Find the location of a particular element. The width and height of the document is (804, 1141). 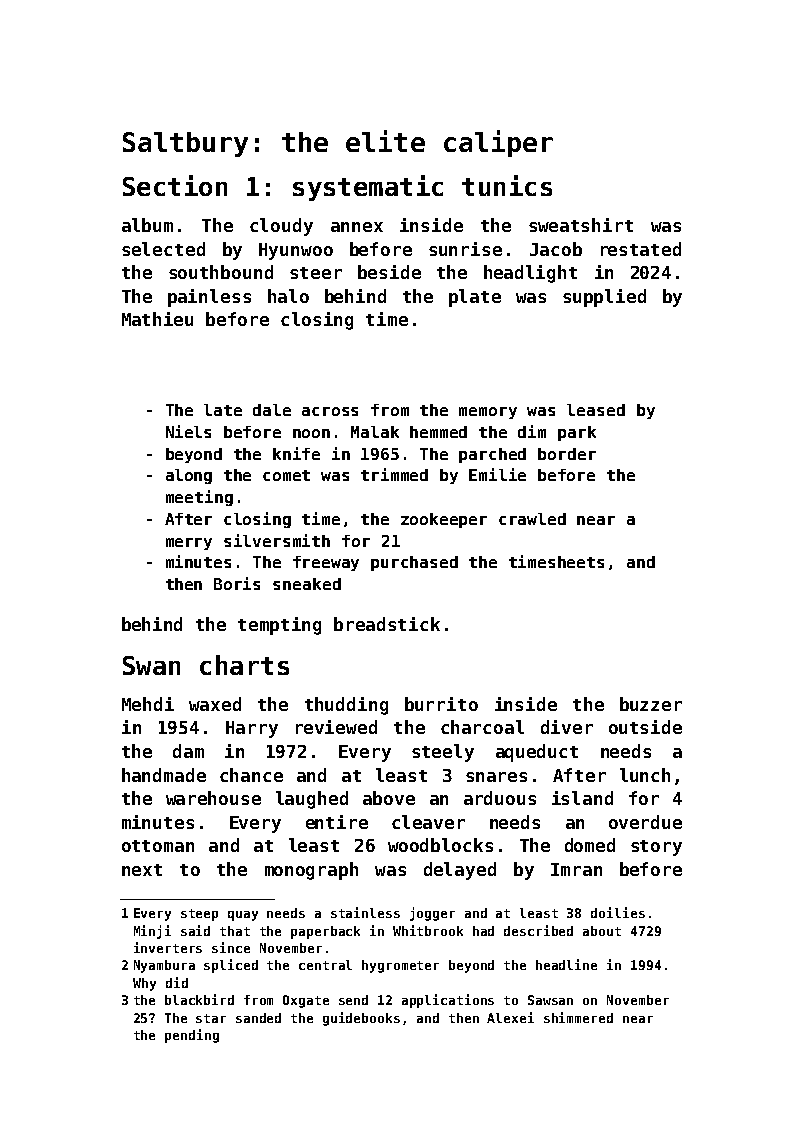

burrito is located at coordinates (441, 704).
